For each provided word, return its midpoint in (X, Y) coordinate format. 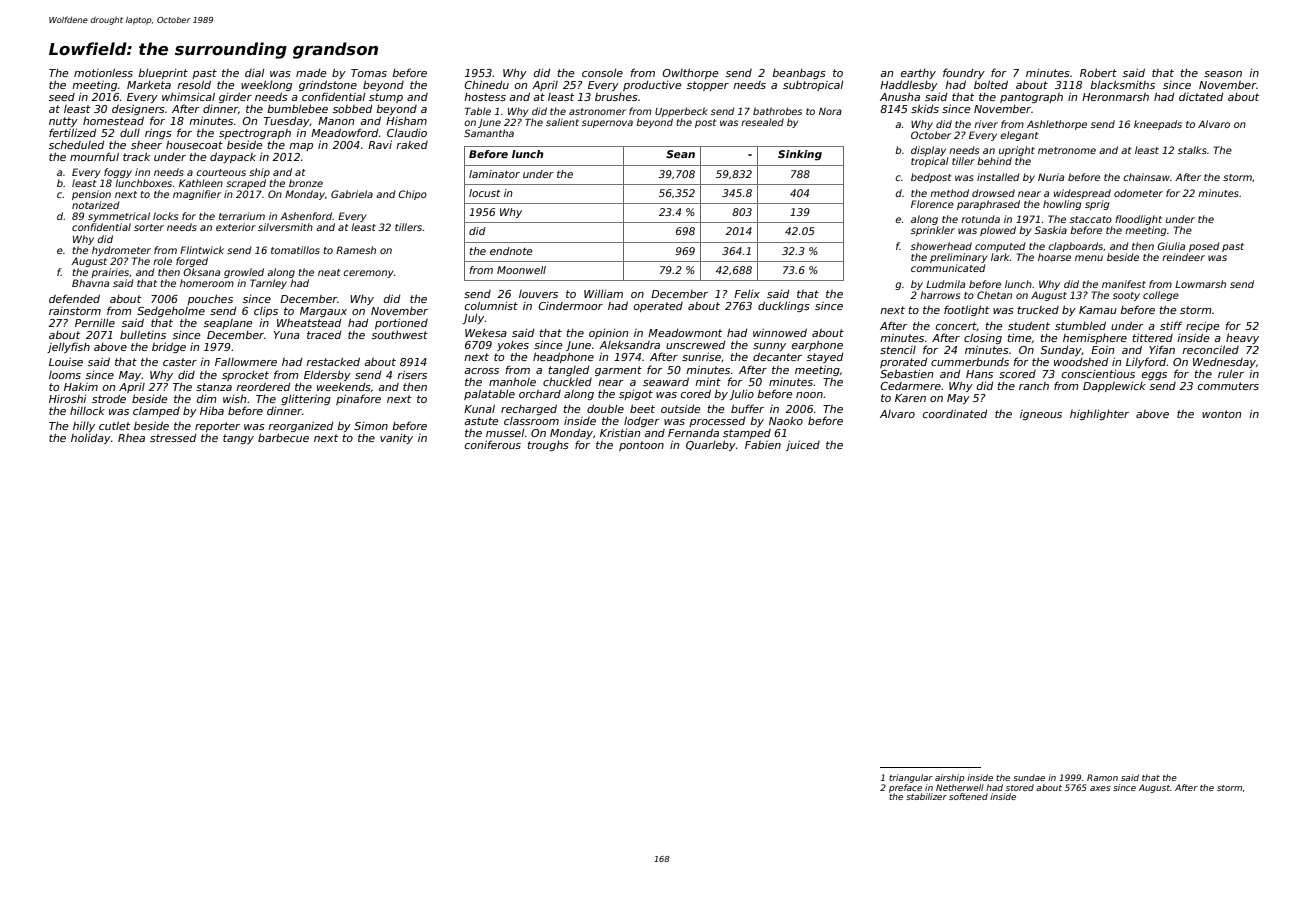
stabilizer (926, 796)
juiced (803, 445)
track (136, 156)
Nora (830, 111)
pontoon (641, 446)
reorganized (300, 426)
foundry (964, 73)
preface (905, 788)
